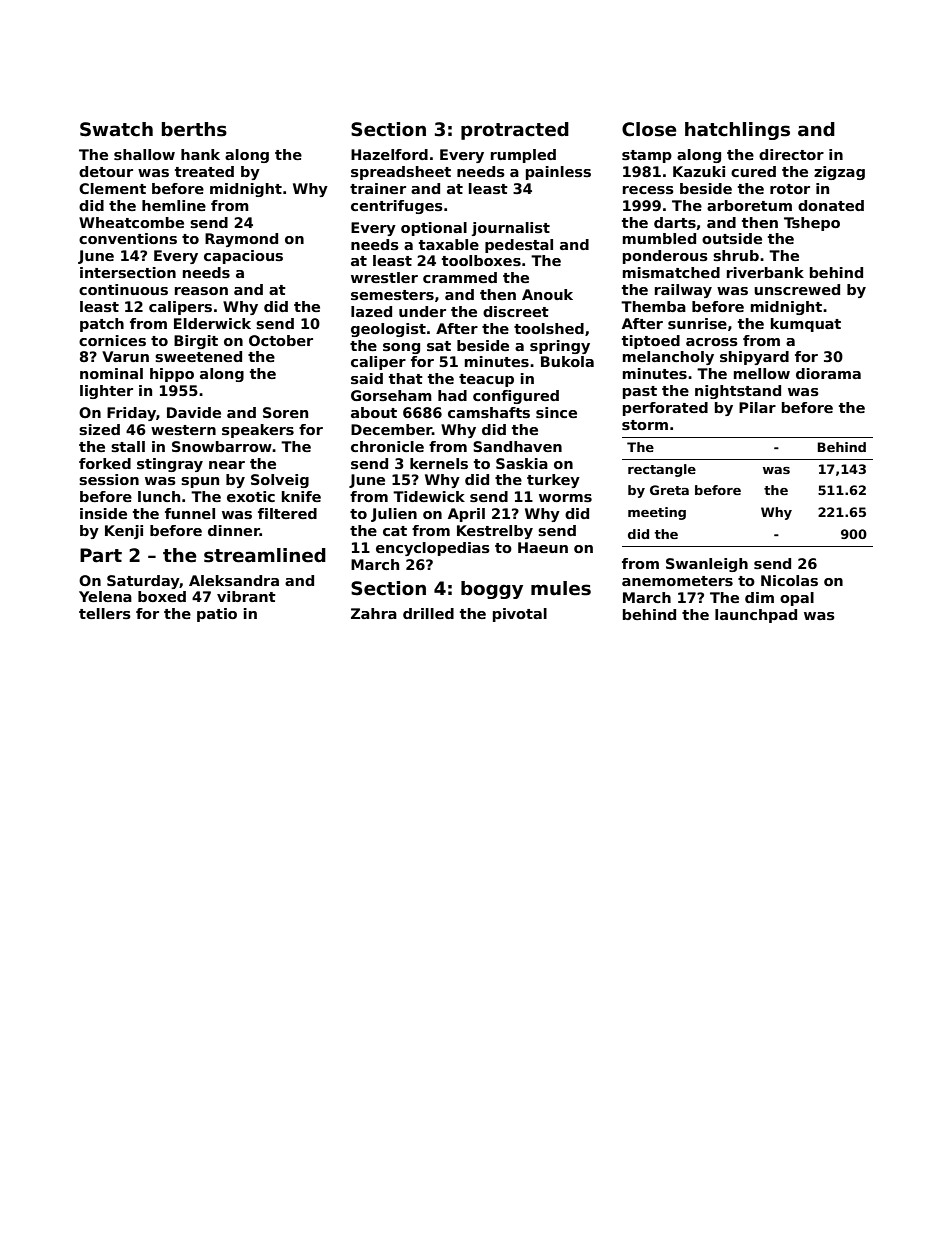  I want to click on across, so click(712, 342).
